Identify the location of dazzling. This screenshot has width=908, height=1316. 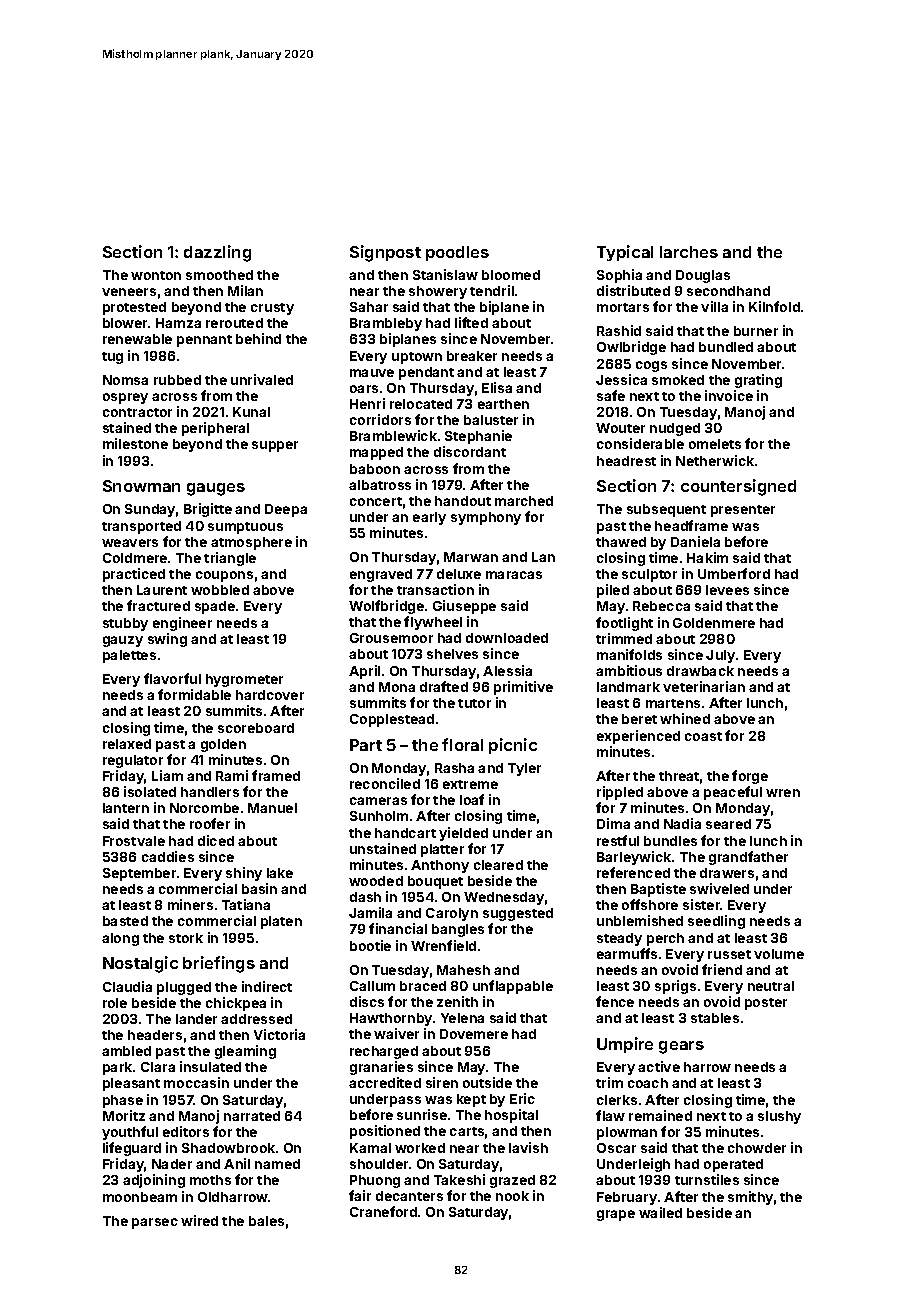
(217, 253).
